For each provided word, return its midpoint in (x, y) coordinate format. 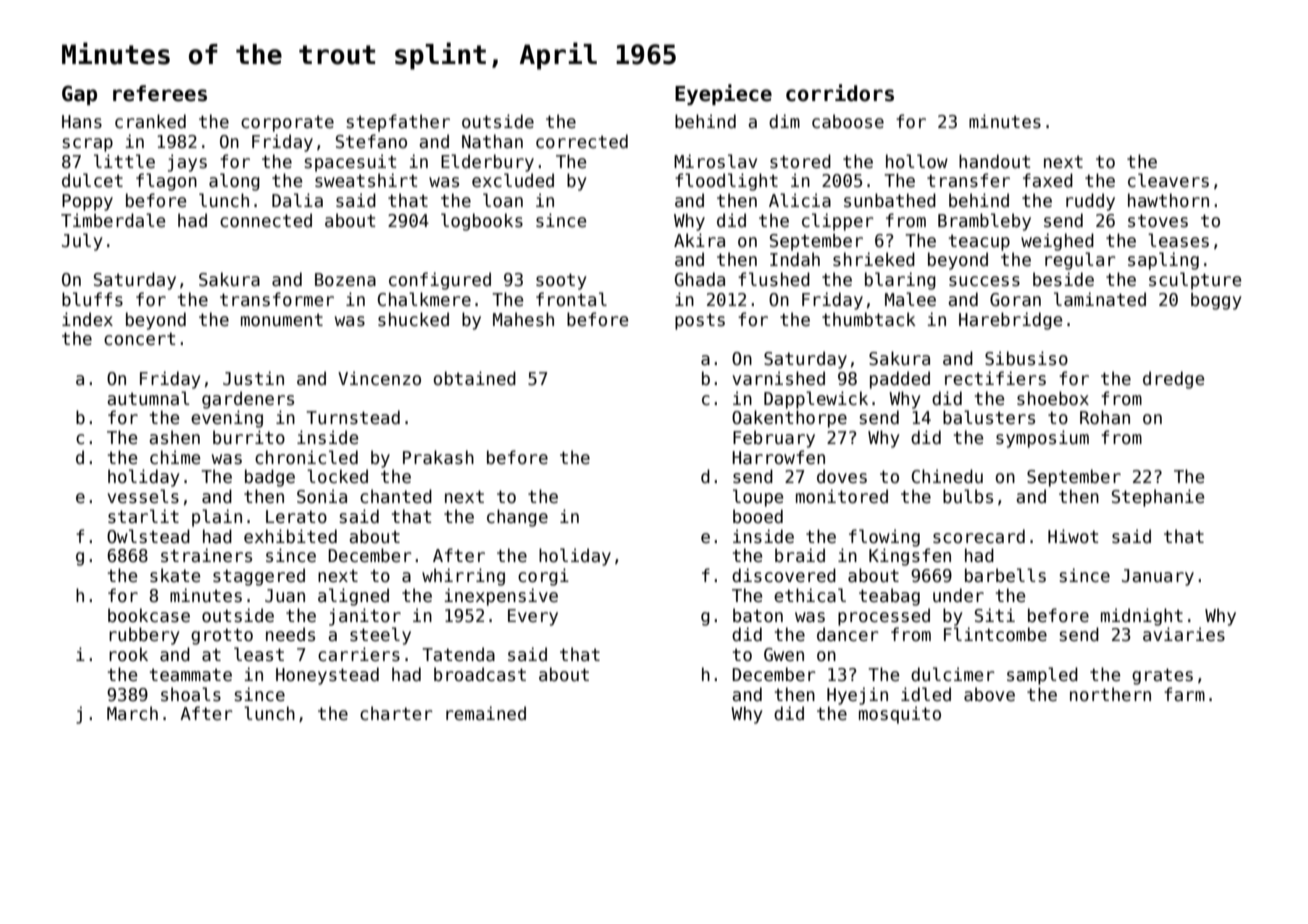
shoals (191, 694)
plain (217, 518)
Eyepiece (723, 94)
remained (486, 713)
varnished (779, 378)
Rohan (1105, 417)
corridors (840, 93)
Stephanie (1158, 498)
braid (800, 555)
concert (139, 339)
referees (160, 93)
